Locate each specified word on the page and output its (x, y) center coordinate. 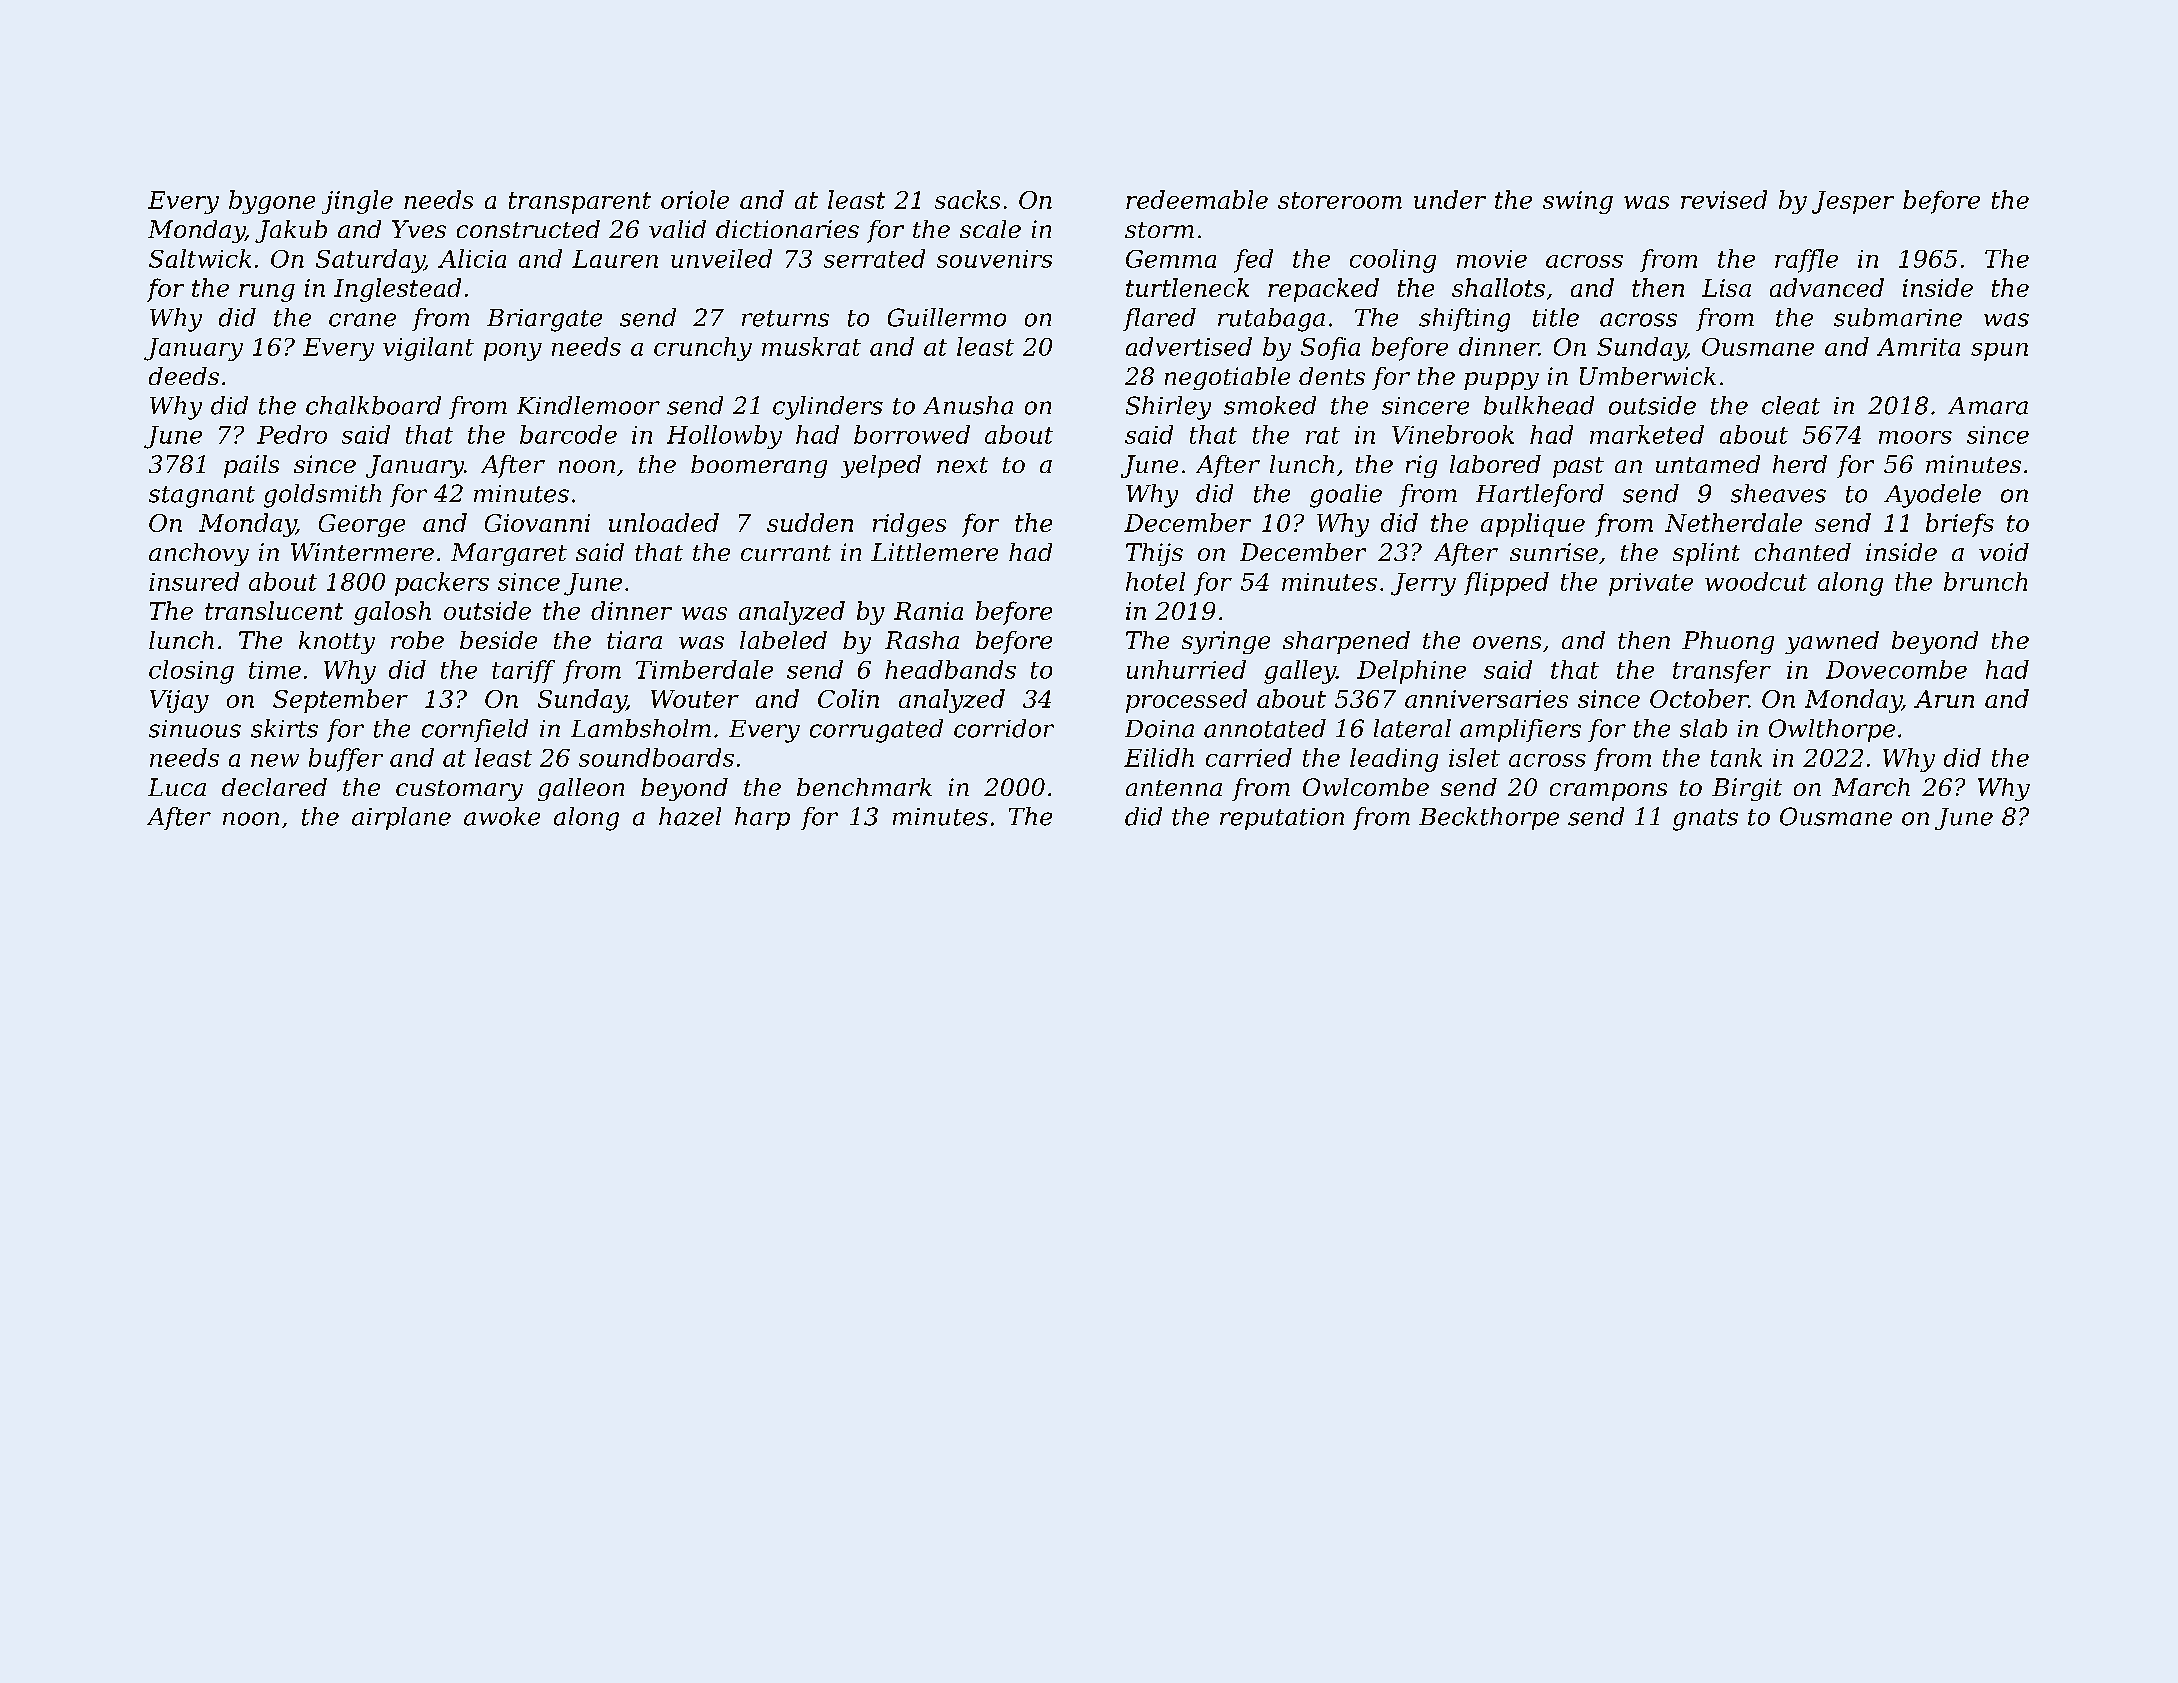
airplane (401, 818)
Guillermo (947, 317)
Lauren (615, 259)
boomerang (759, 466)
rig (1421, 466)
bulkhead (1539, 405)
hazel (690, 816)
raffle (1806, 261)
